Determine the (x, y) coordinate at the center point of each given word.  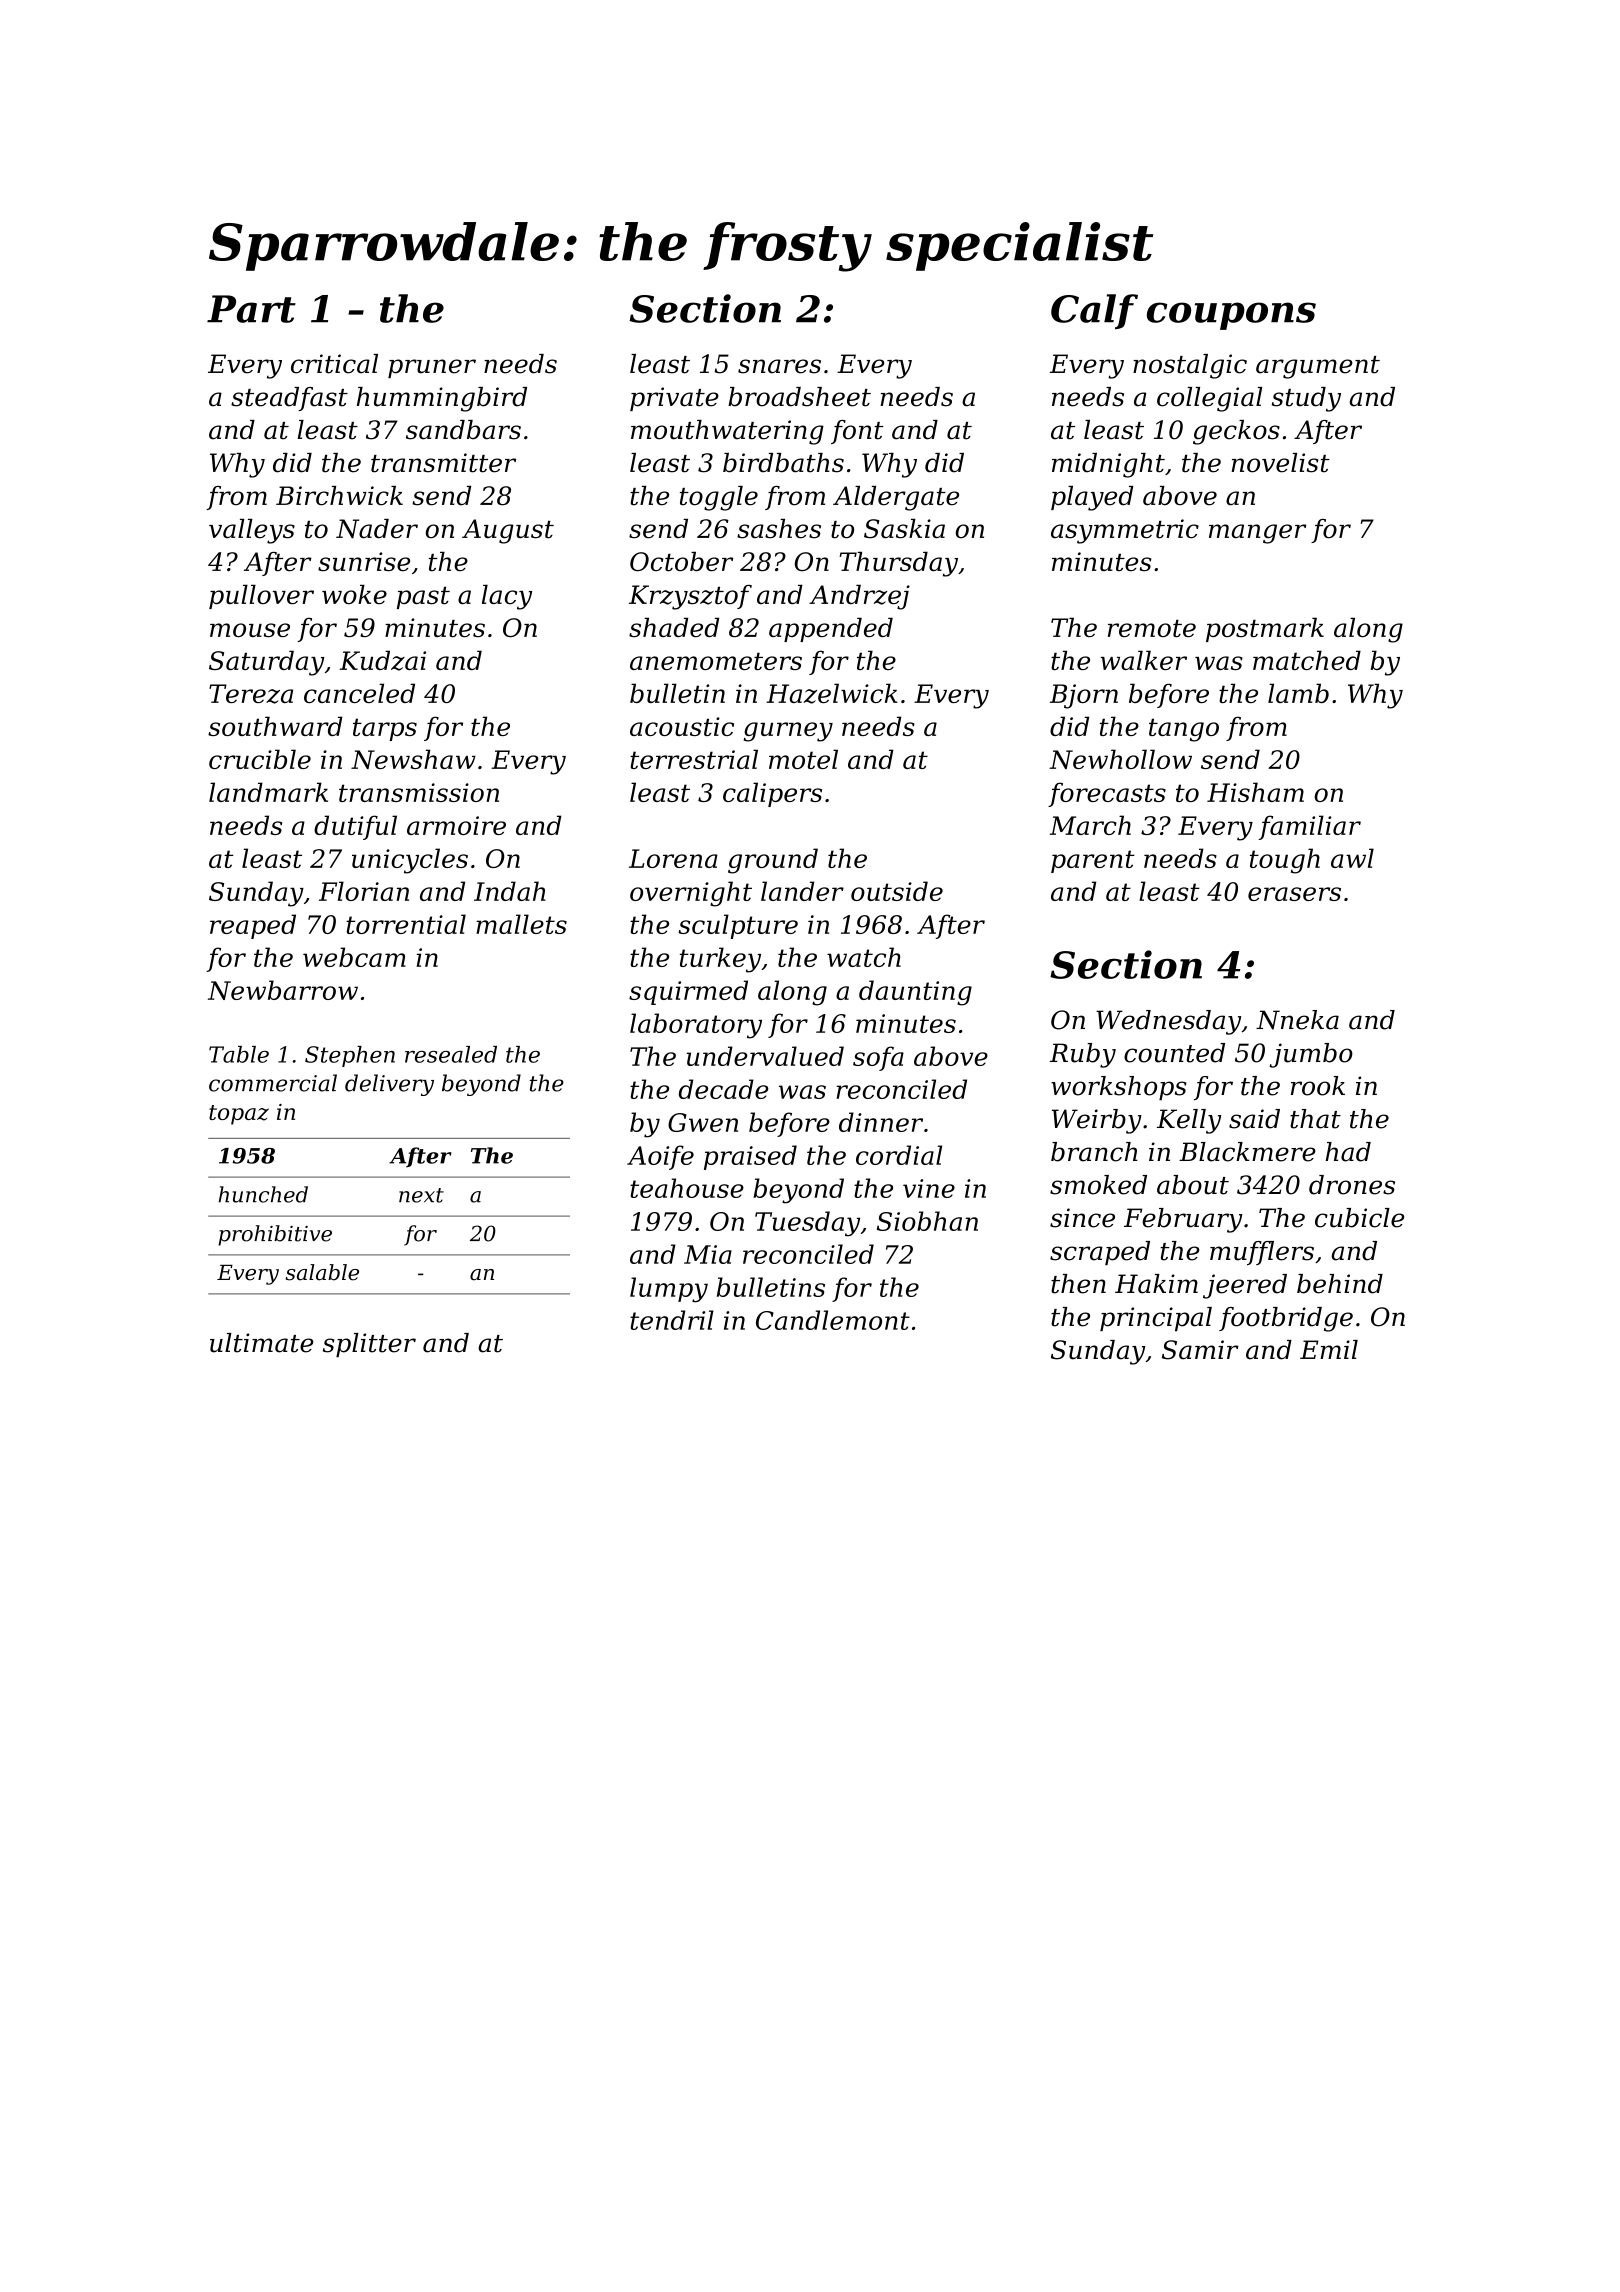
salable (322, 1272)
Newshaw (413, 759)
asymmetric (1125, 531)
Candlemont (833, 1320)
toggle (719, 498)
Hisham (1255, 792)
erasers (1294, 894)
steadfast (289, 399)
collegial (1209, 399)
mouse (250, 630)
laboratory (696, 1026)
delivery (389, 1085)
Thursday (898, 564)
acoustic (682, 726)
